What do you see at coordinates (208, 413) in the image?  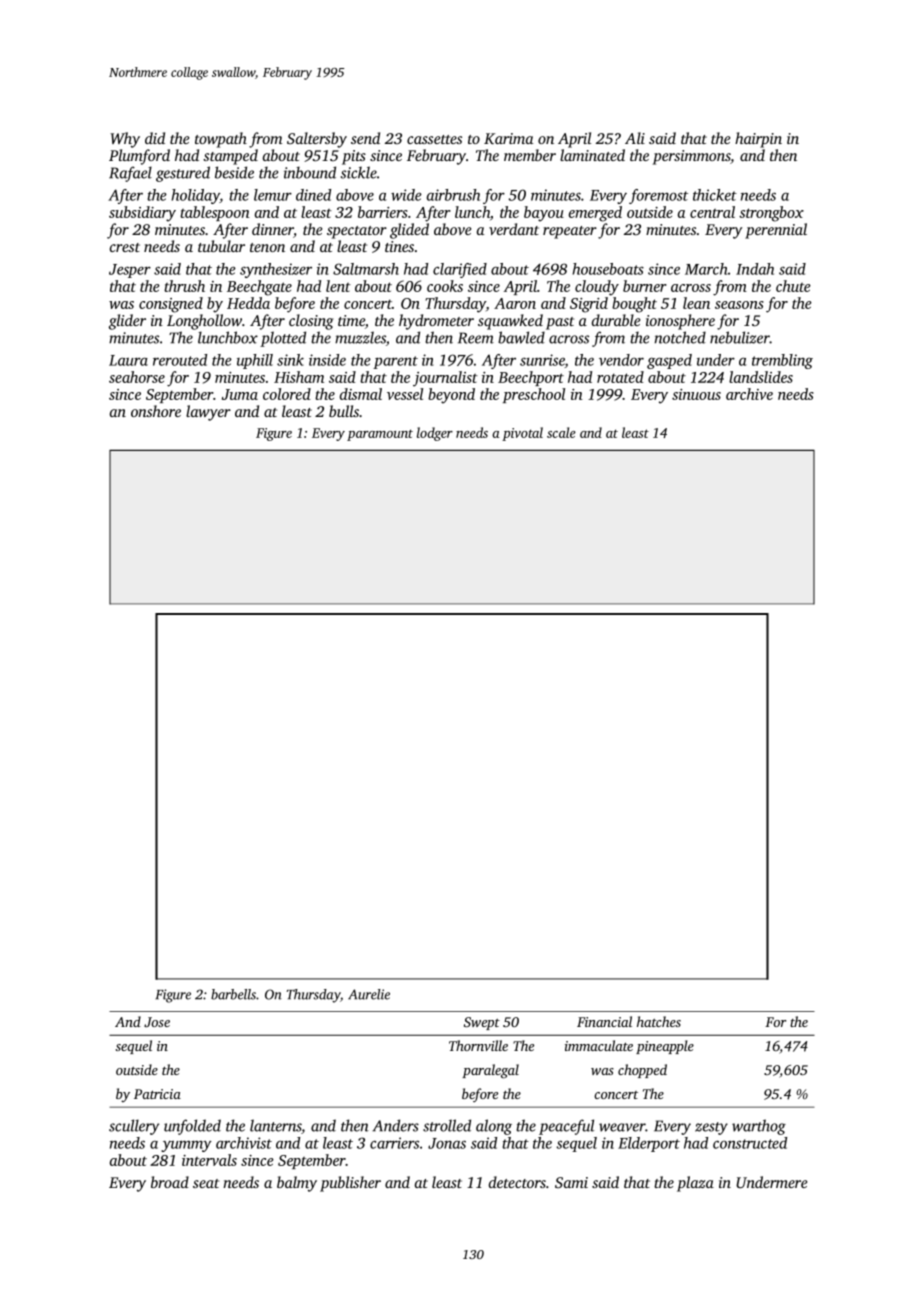 I see `lawyer` at bounding box center [208, 413].
